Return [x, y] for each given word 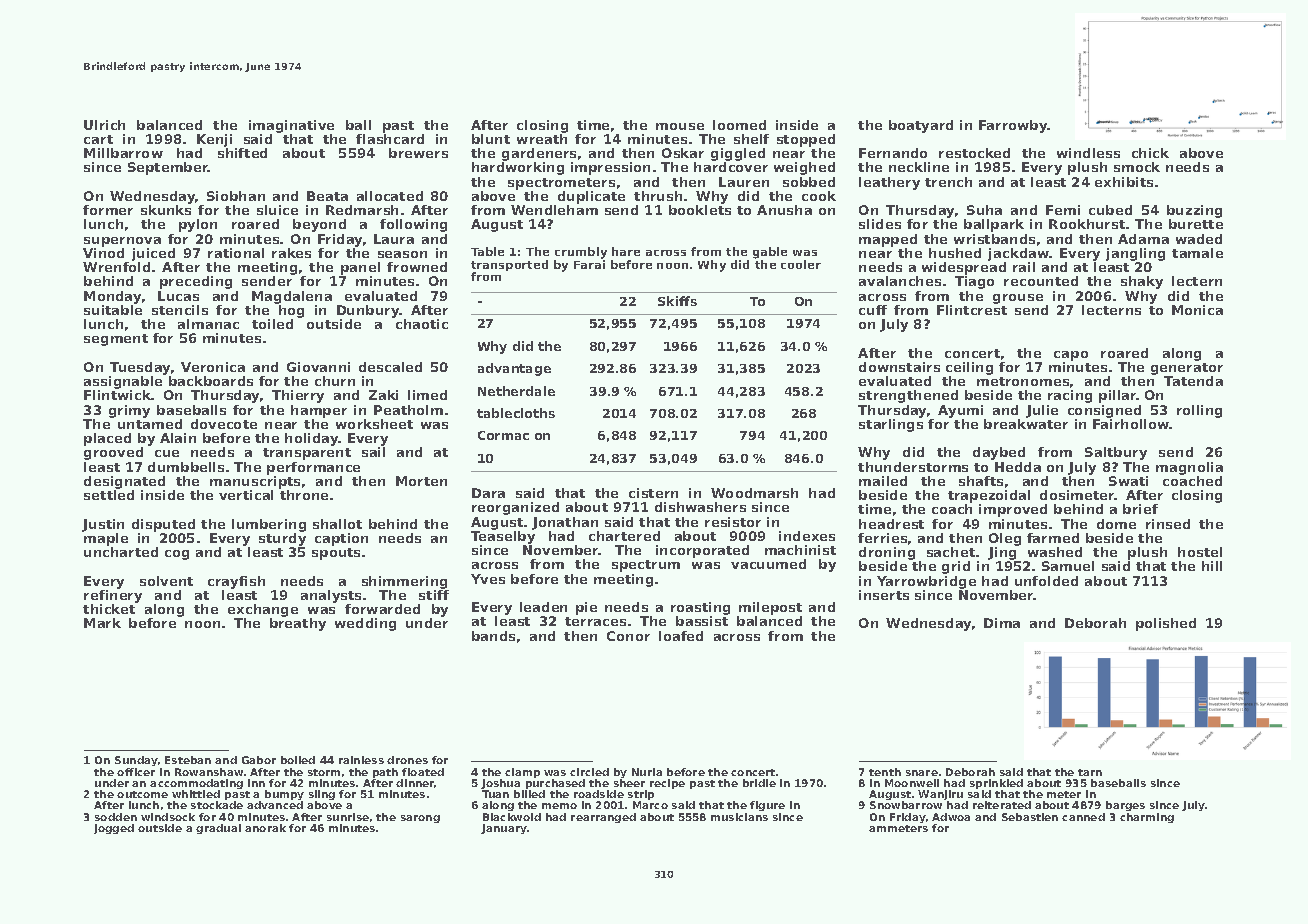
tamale [1197, 253]
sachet [951, 552]
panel [360, 268]
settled [109, 495]
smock [1137, 167]
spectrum [646, 566]
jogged [114, 829]
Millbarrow [123, 153]
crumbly [581, 253]
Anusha [784, 210]
